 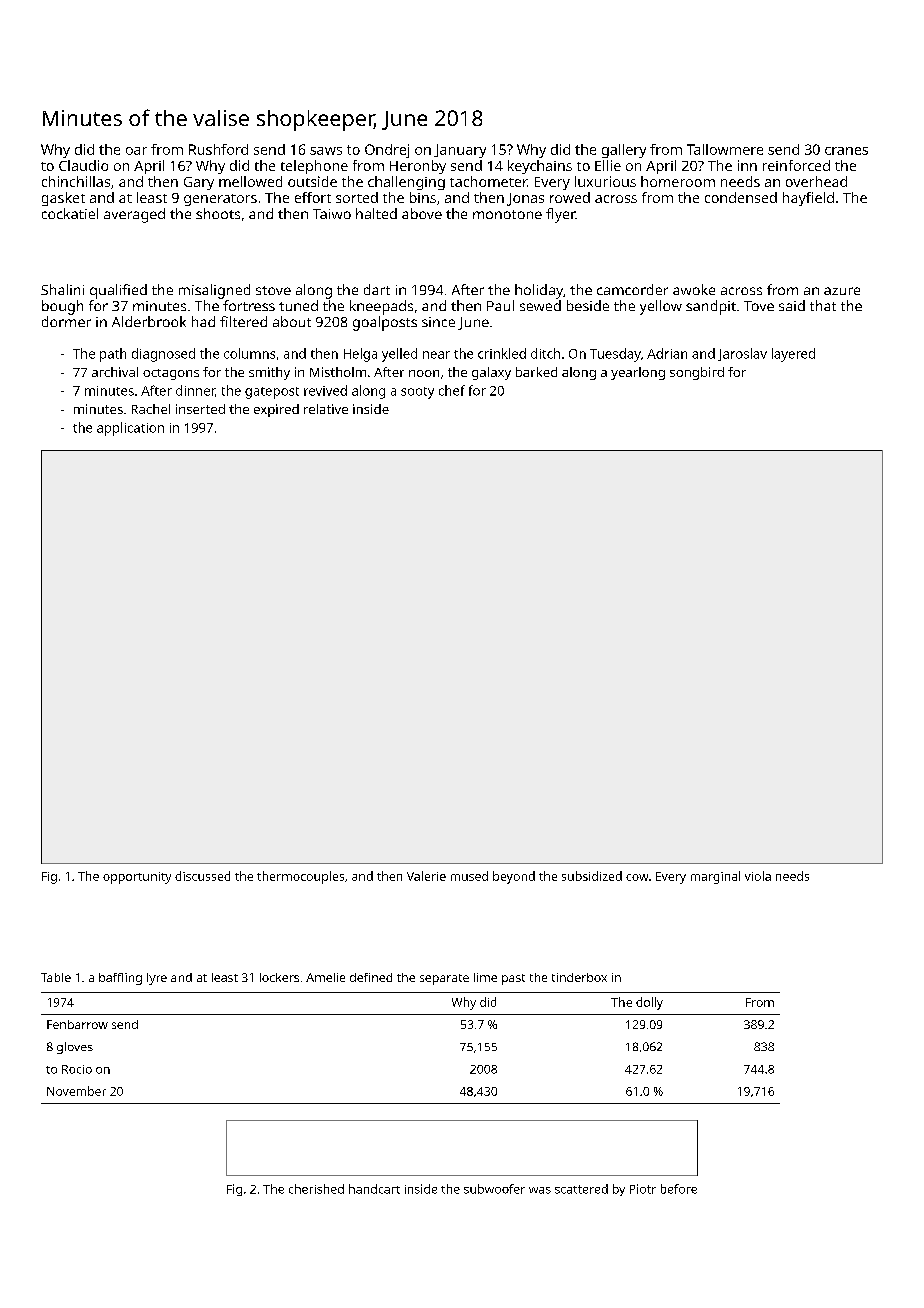 What do you see at coordinates (137, 878) in the screenshot?
I see `opportunity` at bounding box center [137, 878].
